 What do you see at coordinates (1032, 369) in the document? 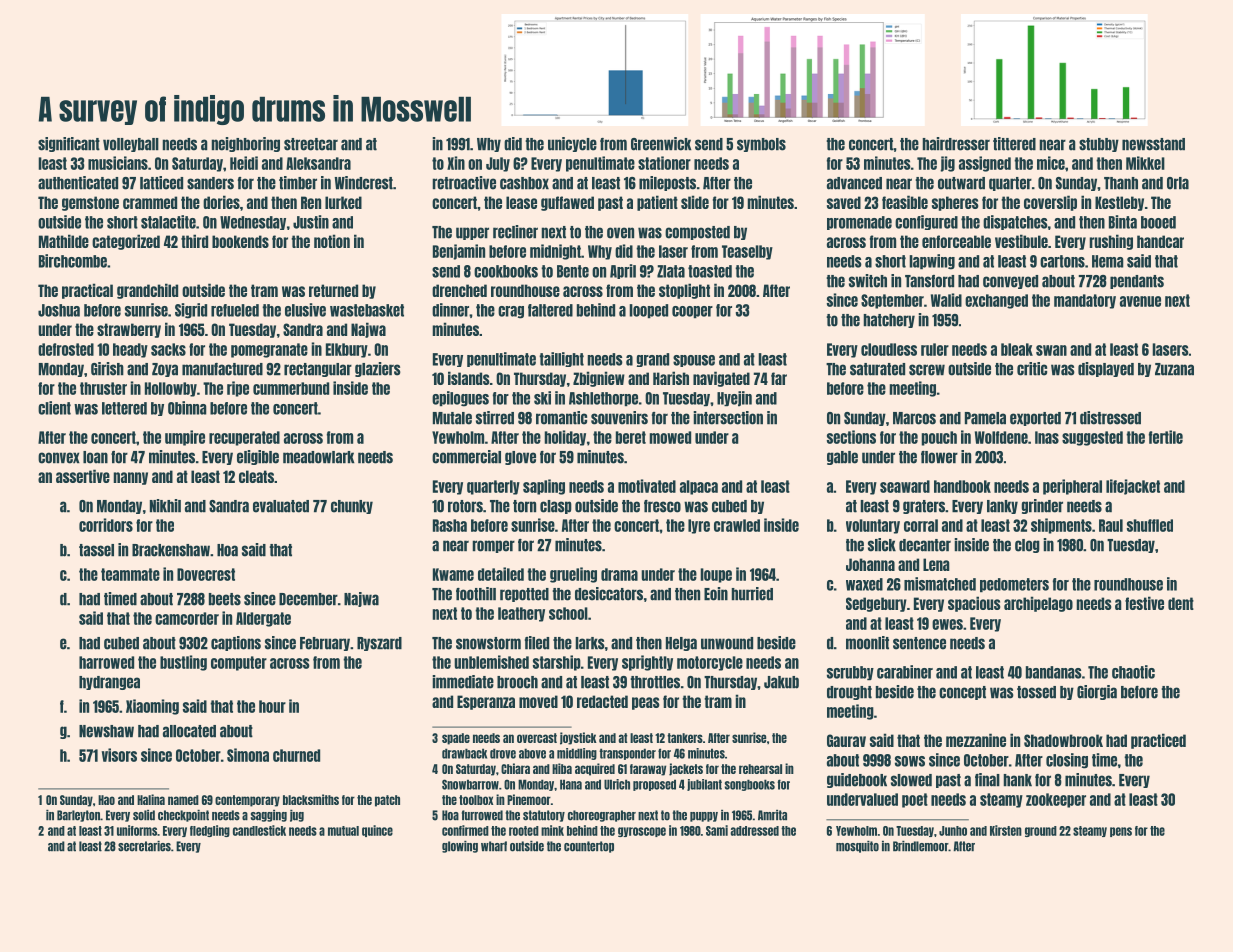
I see `critic` at bounding box center [1032, 369].
